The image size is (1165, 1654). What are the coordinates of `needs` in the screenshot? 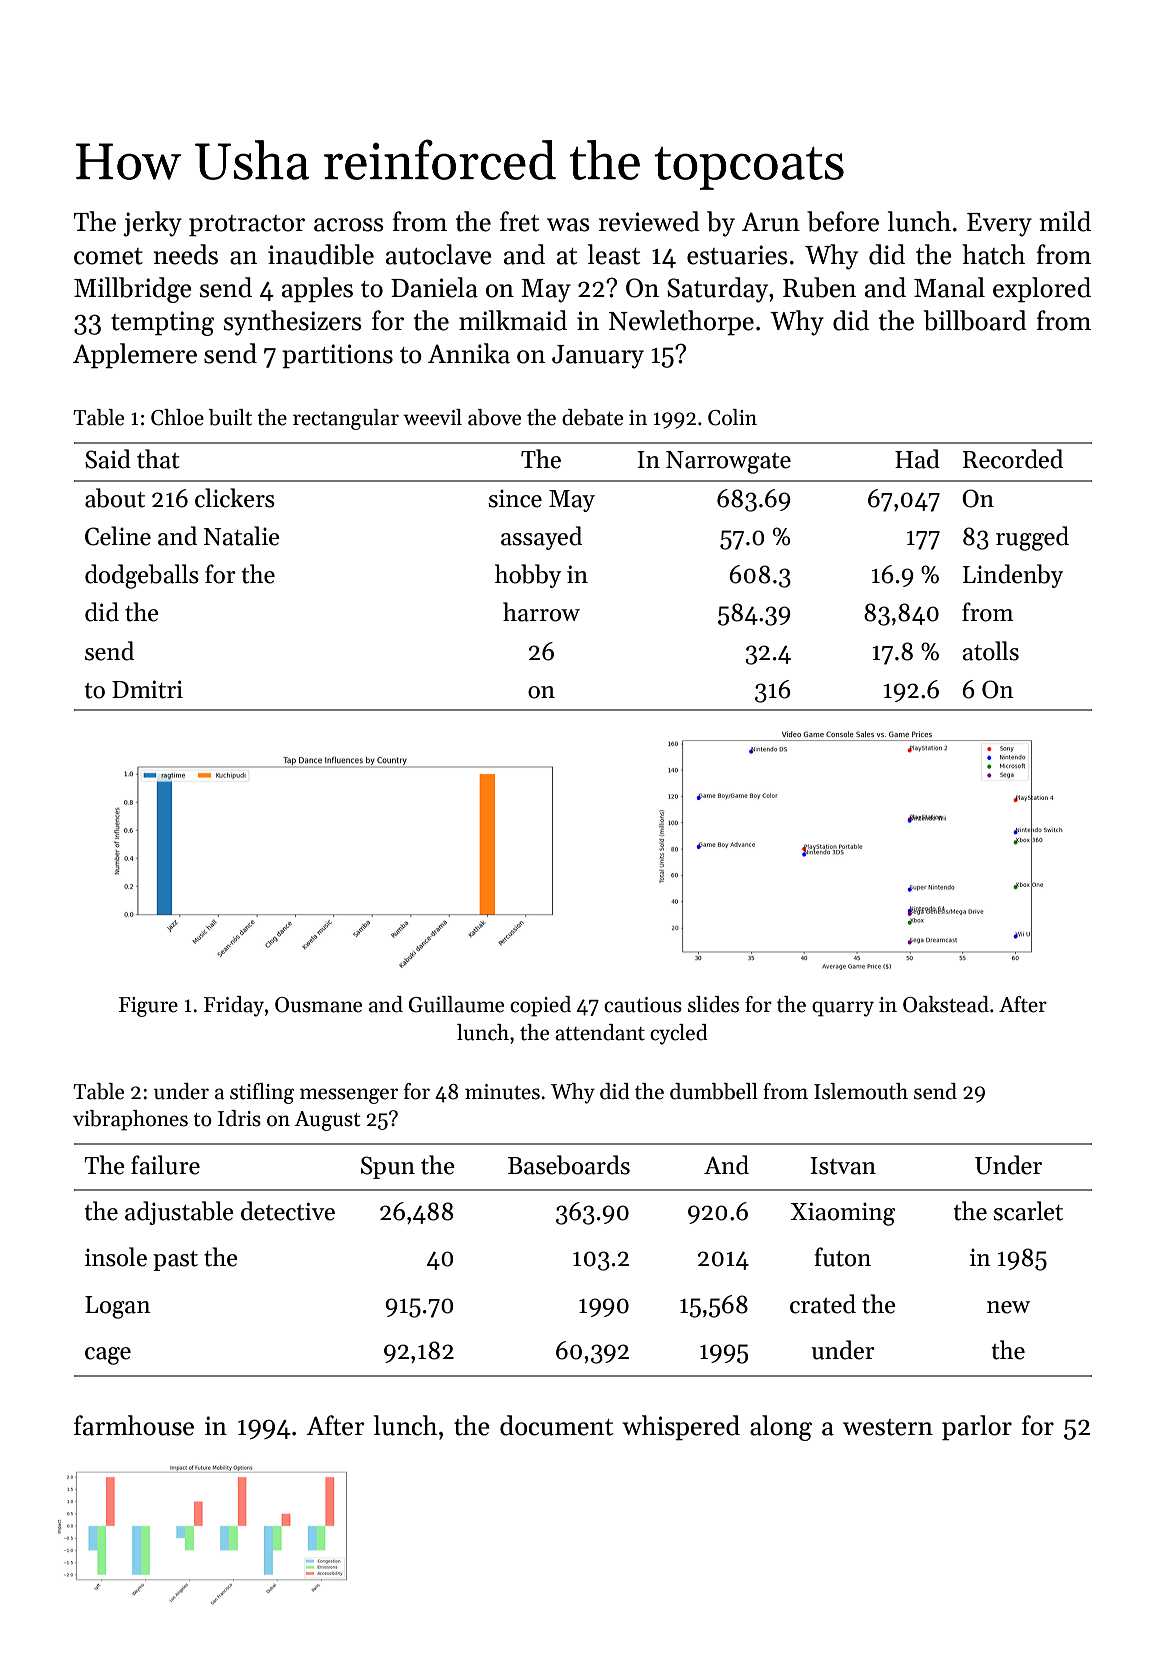 It's located at (185, 254).
